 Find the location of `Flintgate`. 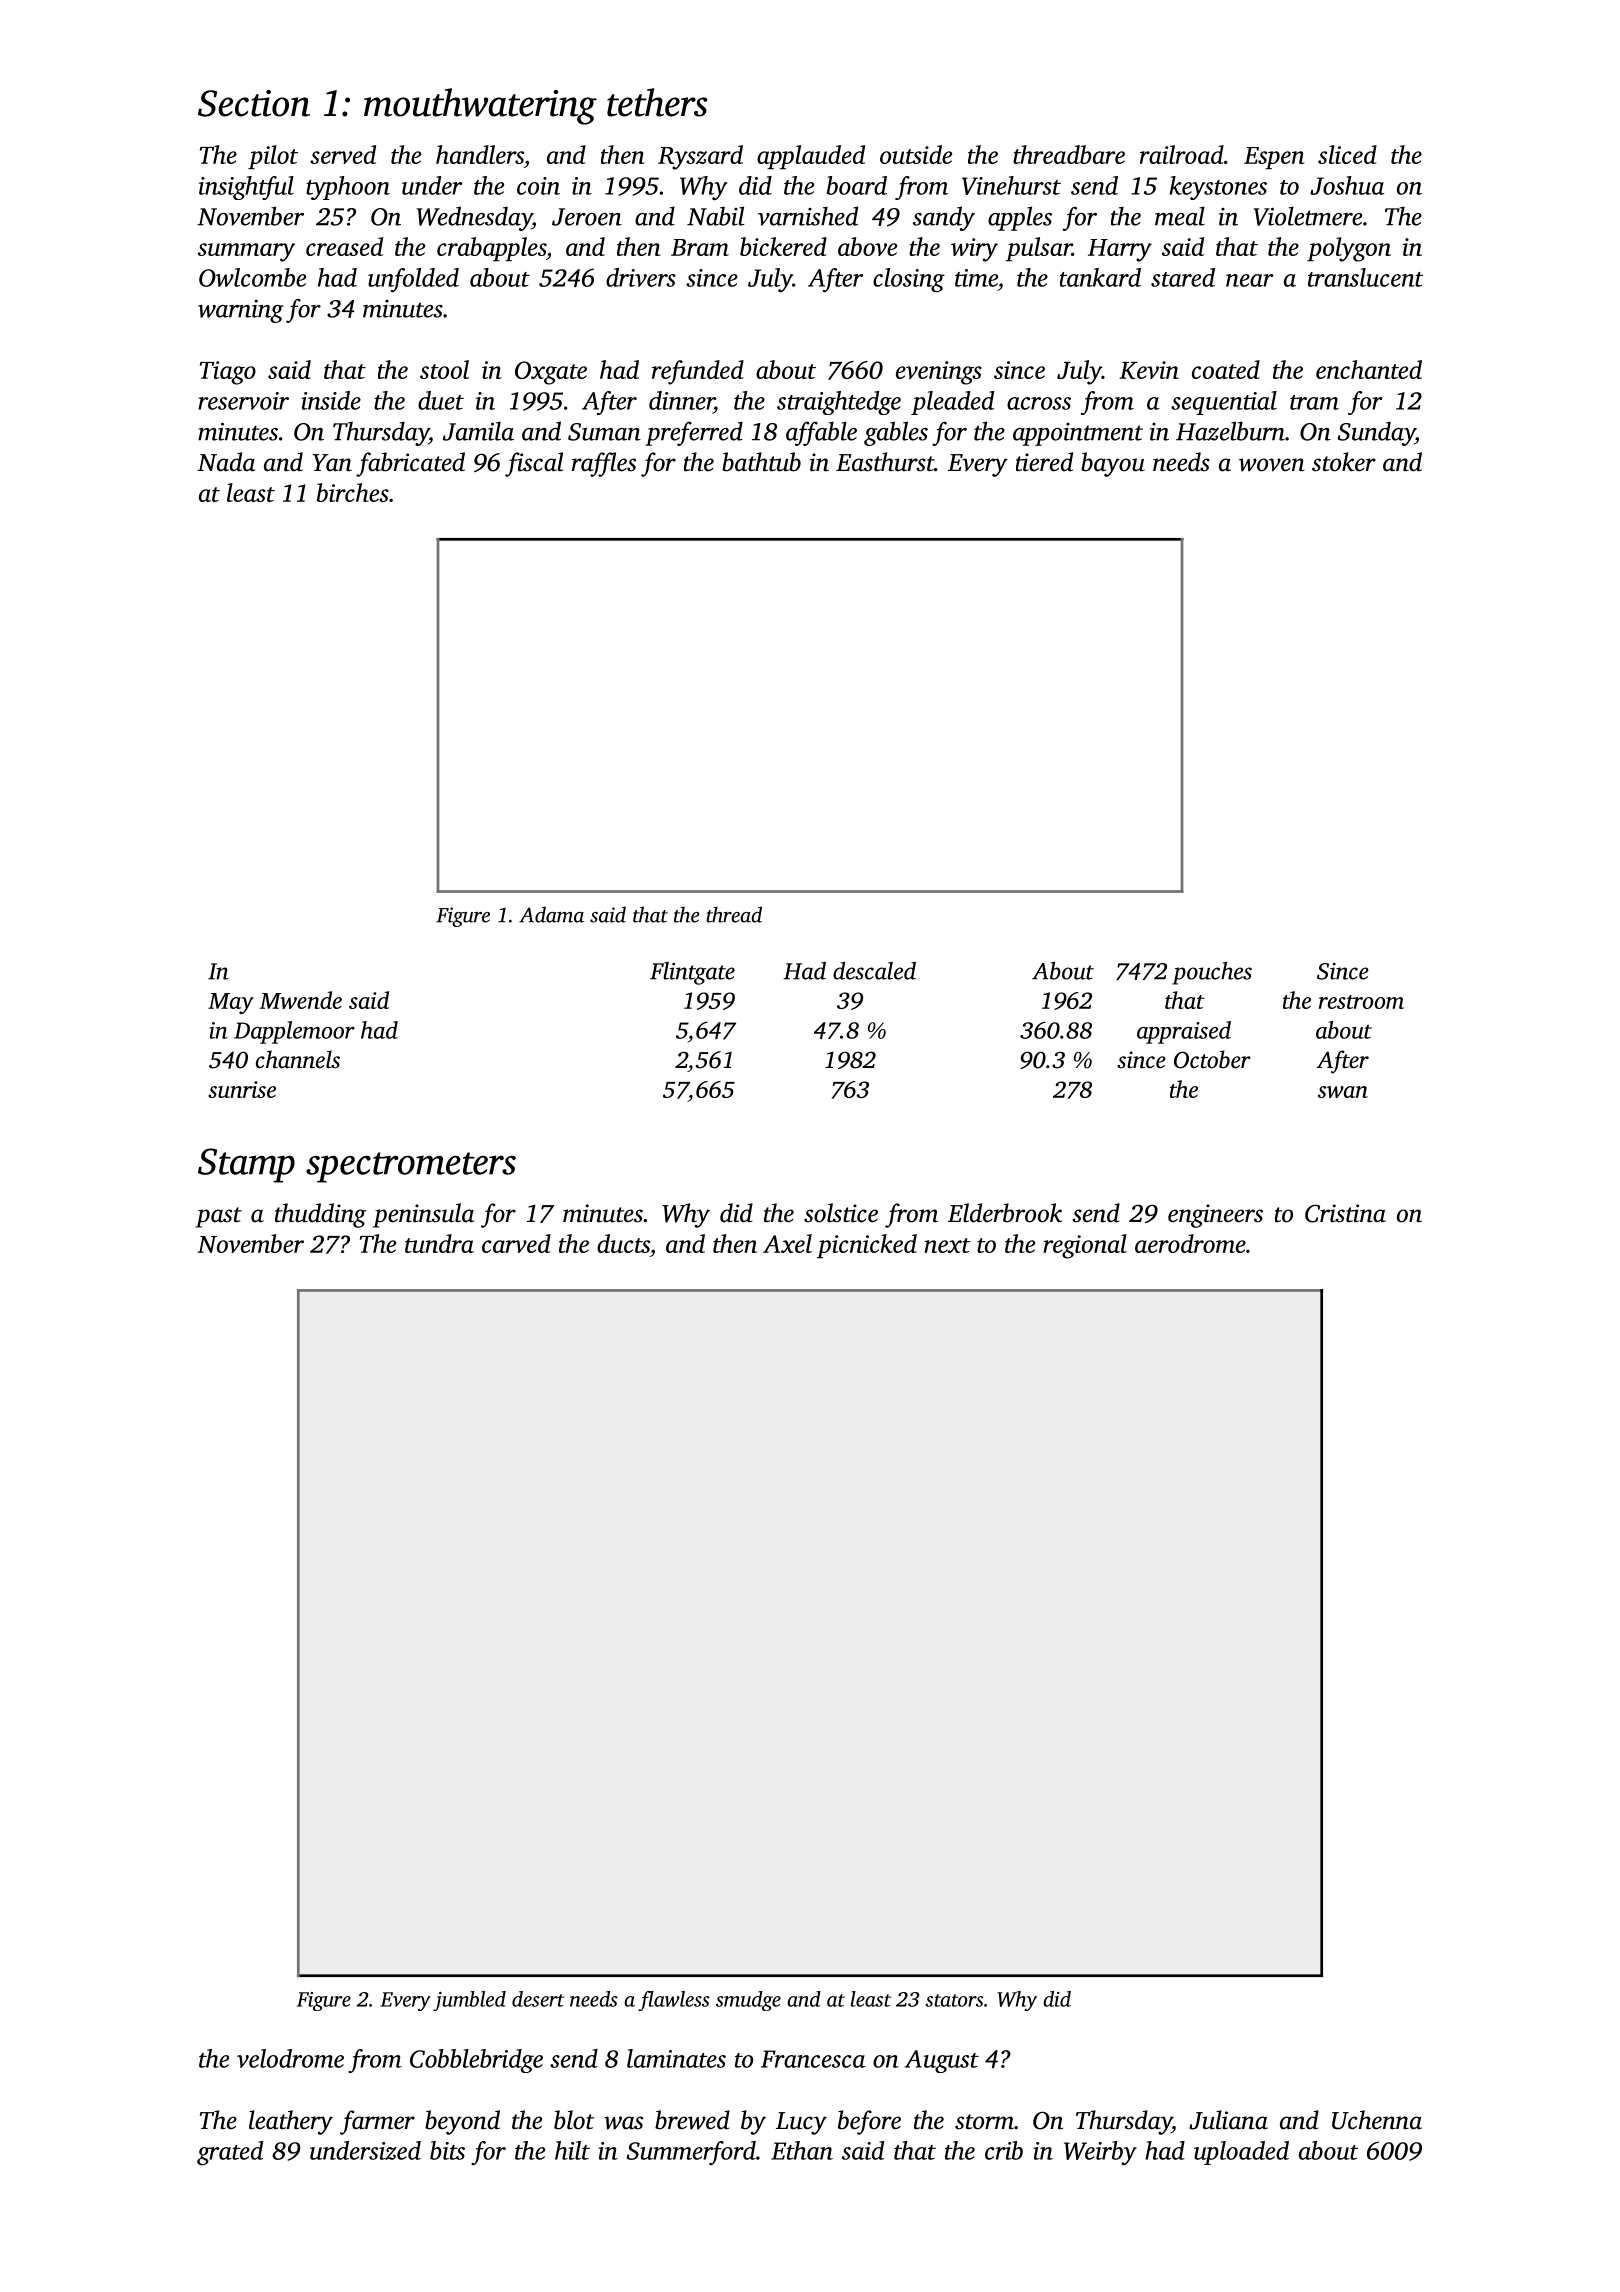

Flintgate is located at coordinates (692, 973).
